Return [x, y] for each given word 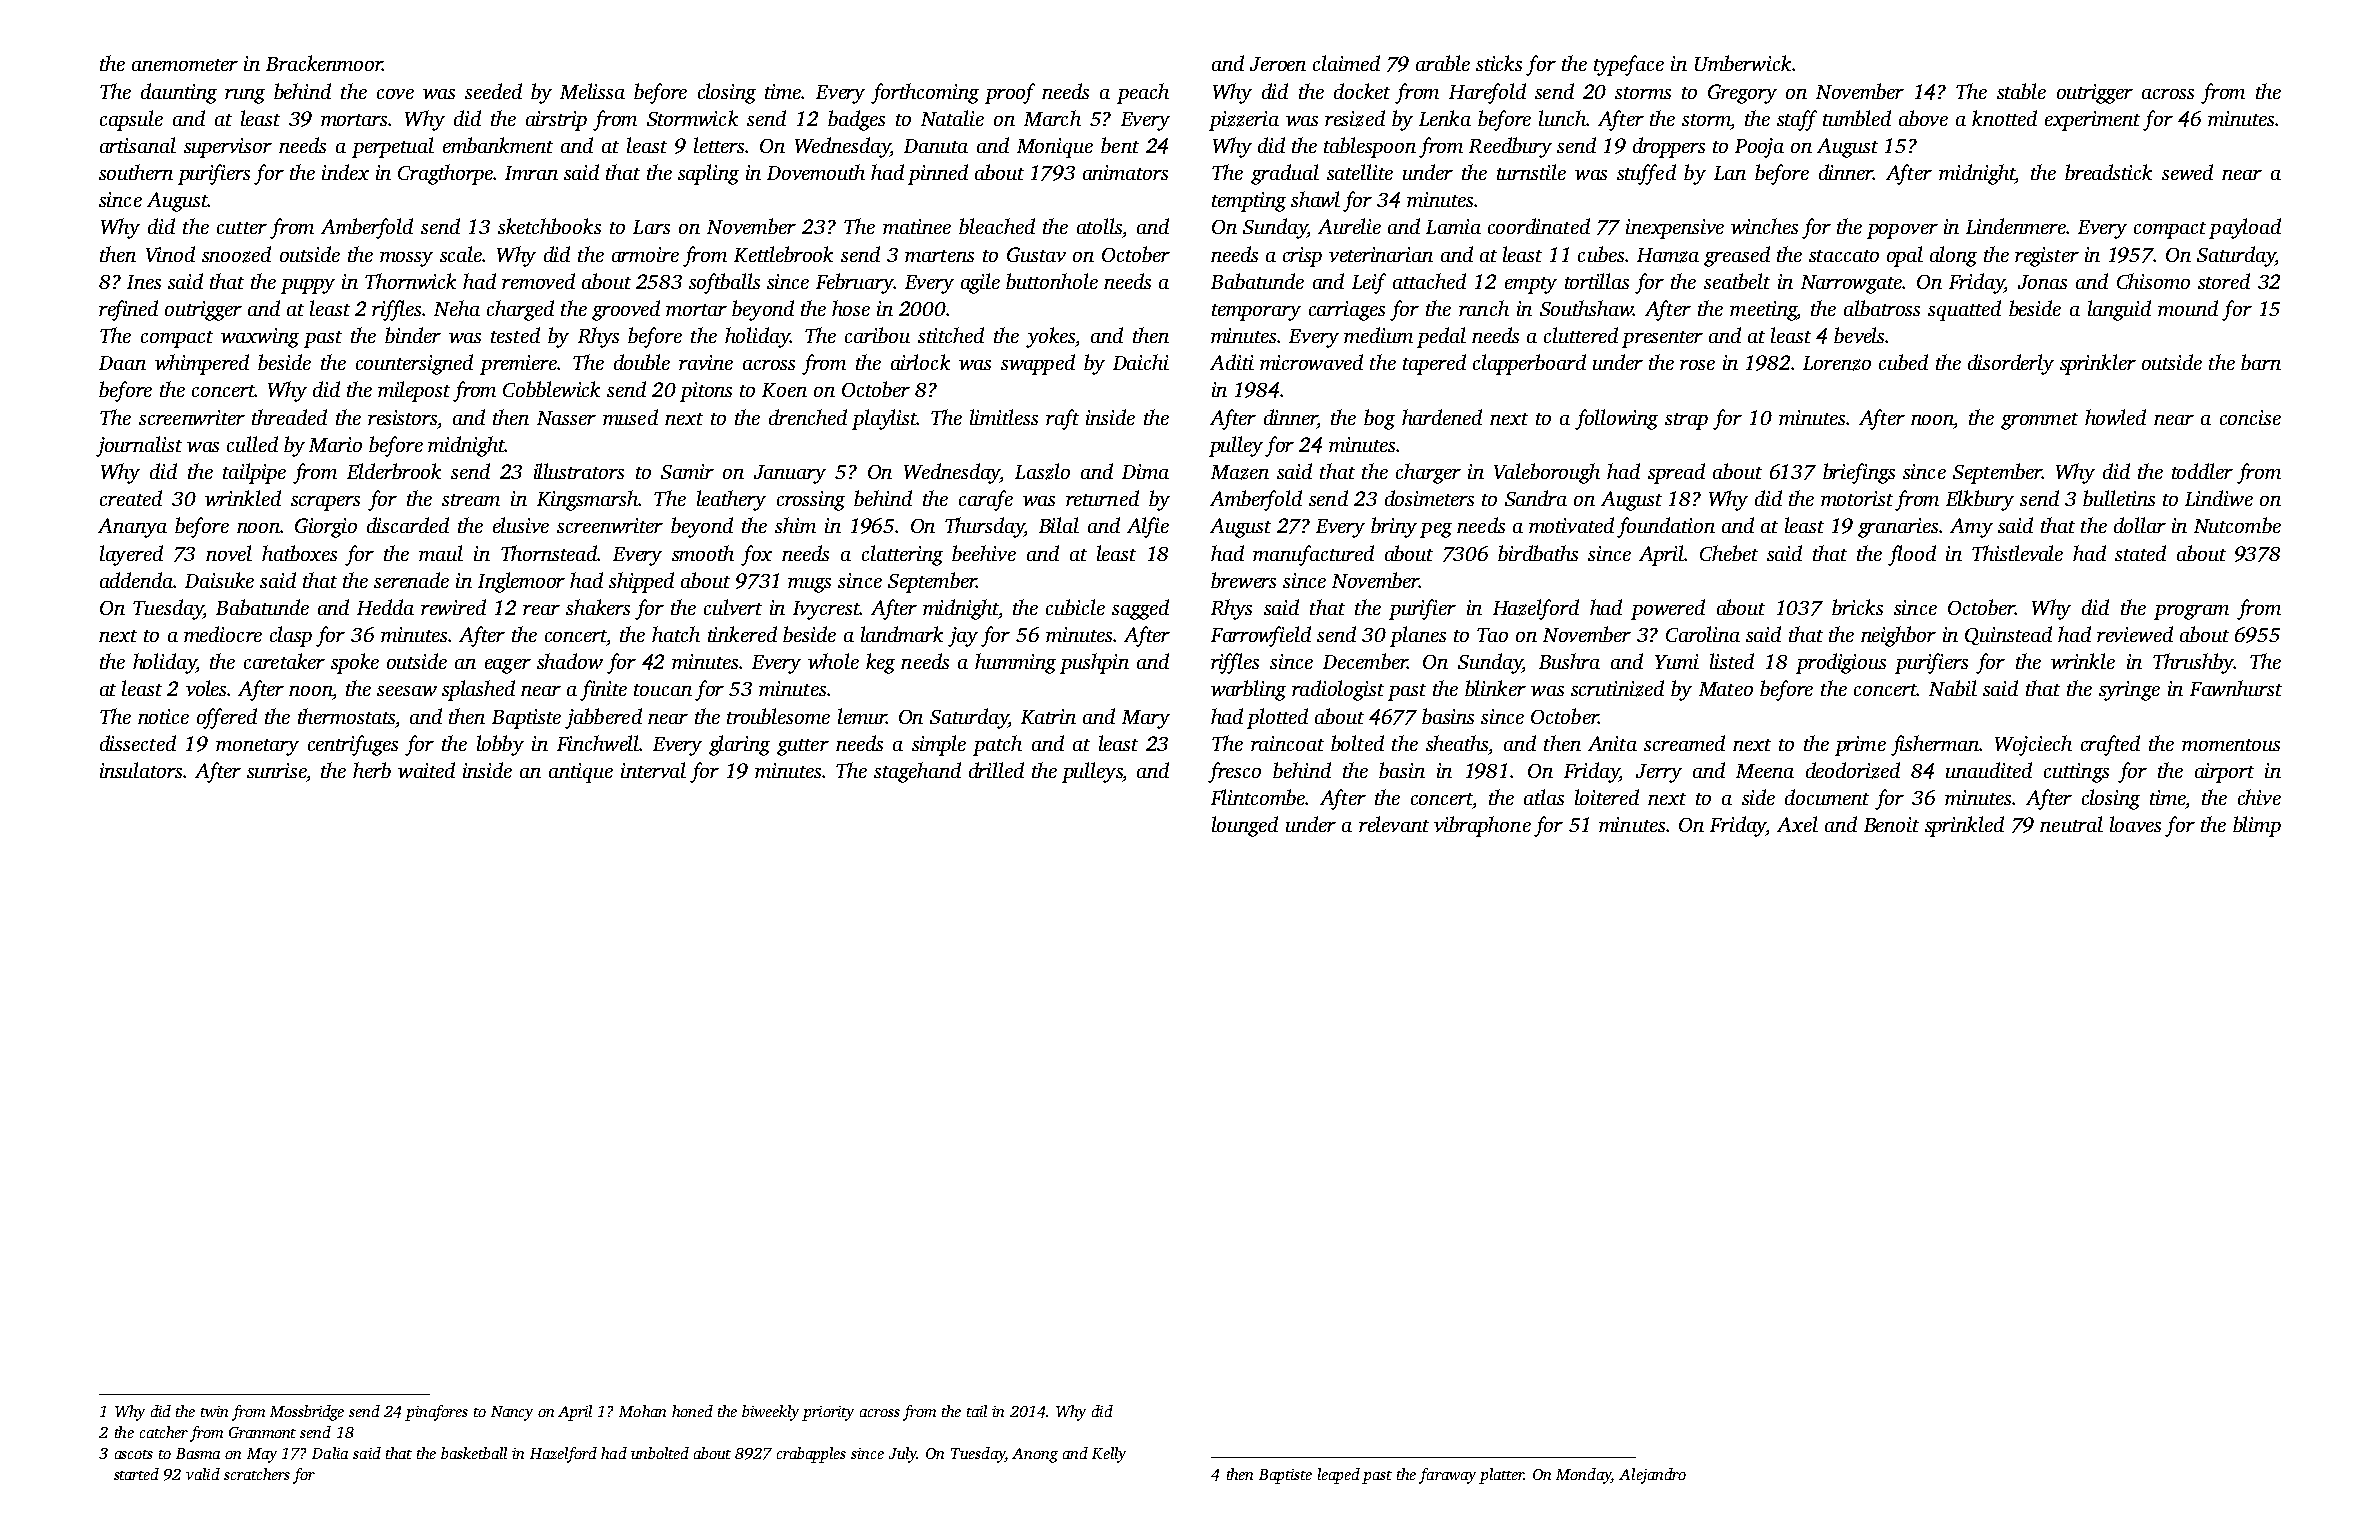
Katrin [1048, 716]
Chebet [1729, 553]
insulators [141, 770]
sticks [1499, 63]
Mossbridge [307, 1413]
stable [2021, 91]
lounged [1245, 826]
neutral [2071, 824]
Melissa [592, 91]
